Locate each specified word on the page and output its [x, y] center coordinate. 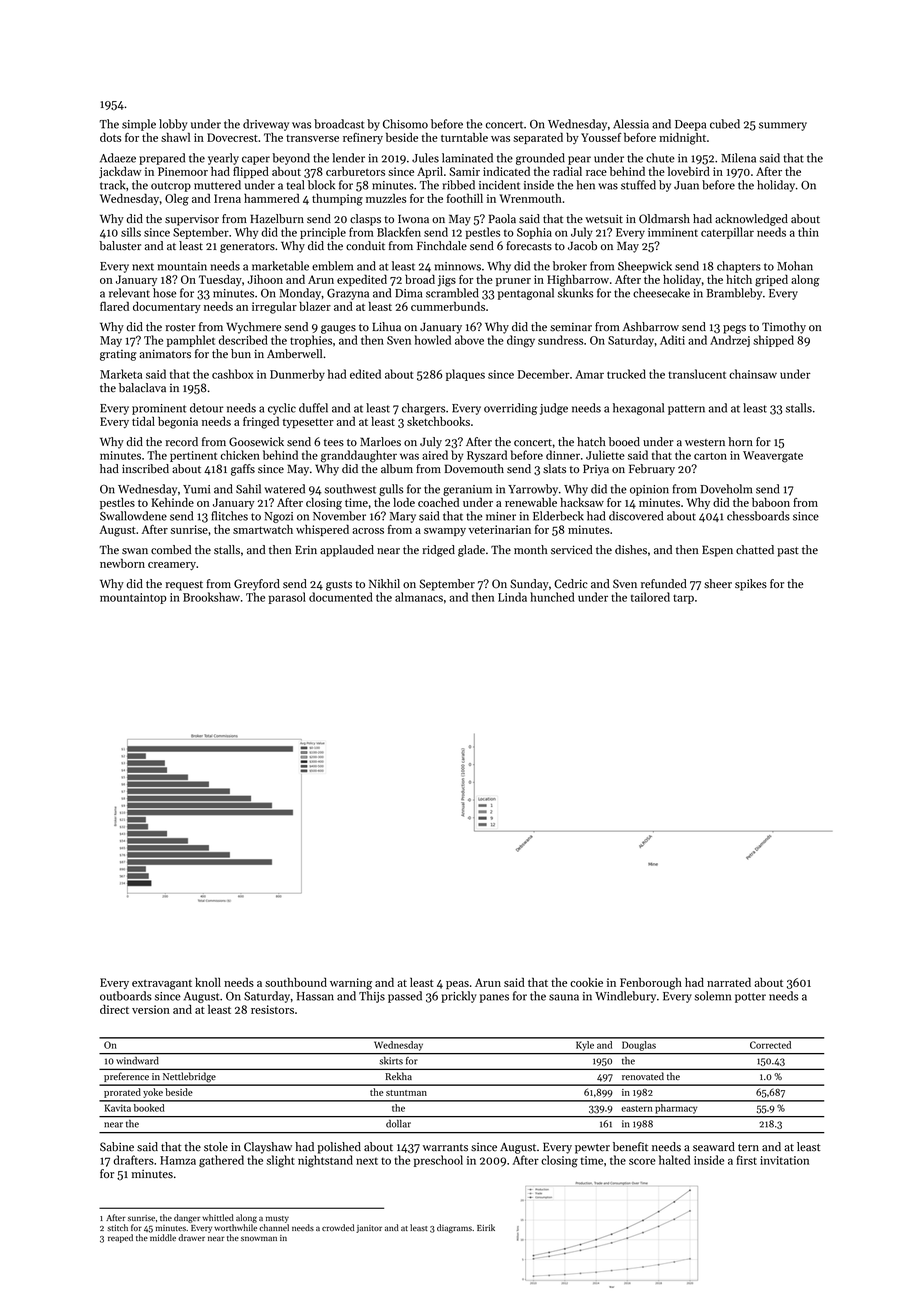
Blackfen [399, 232]
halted [674, 1160]
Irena [227, 198]
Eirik [486, 1227]
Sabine [117, 1147]
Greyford [257, 585]
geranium [467, 490]
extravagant [162, 985]
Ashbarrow [651, 327]
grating [118, 355]
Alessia [631, 124]
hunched [552, 597]
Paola [502, 219]
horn [740, 442]
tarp [683, 599]
